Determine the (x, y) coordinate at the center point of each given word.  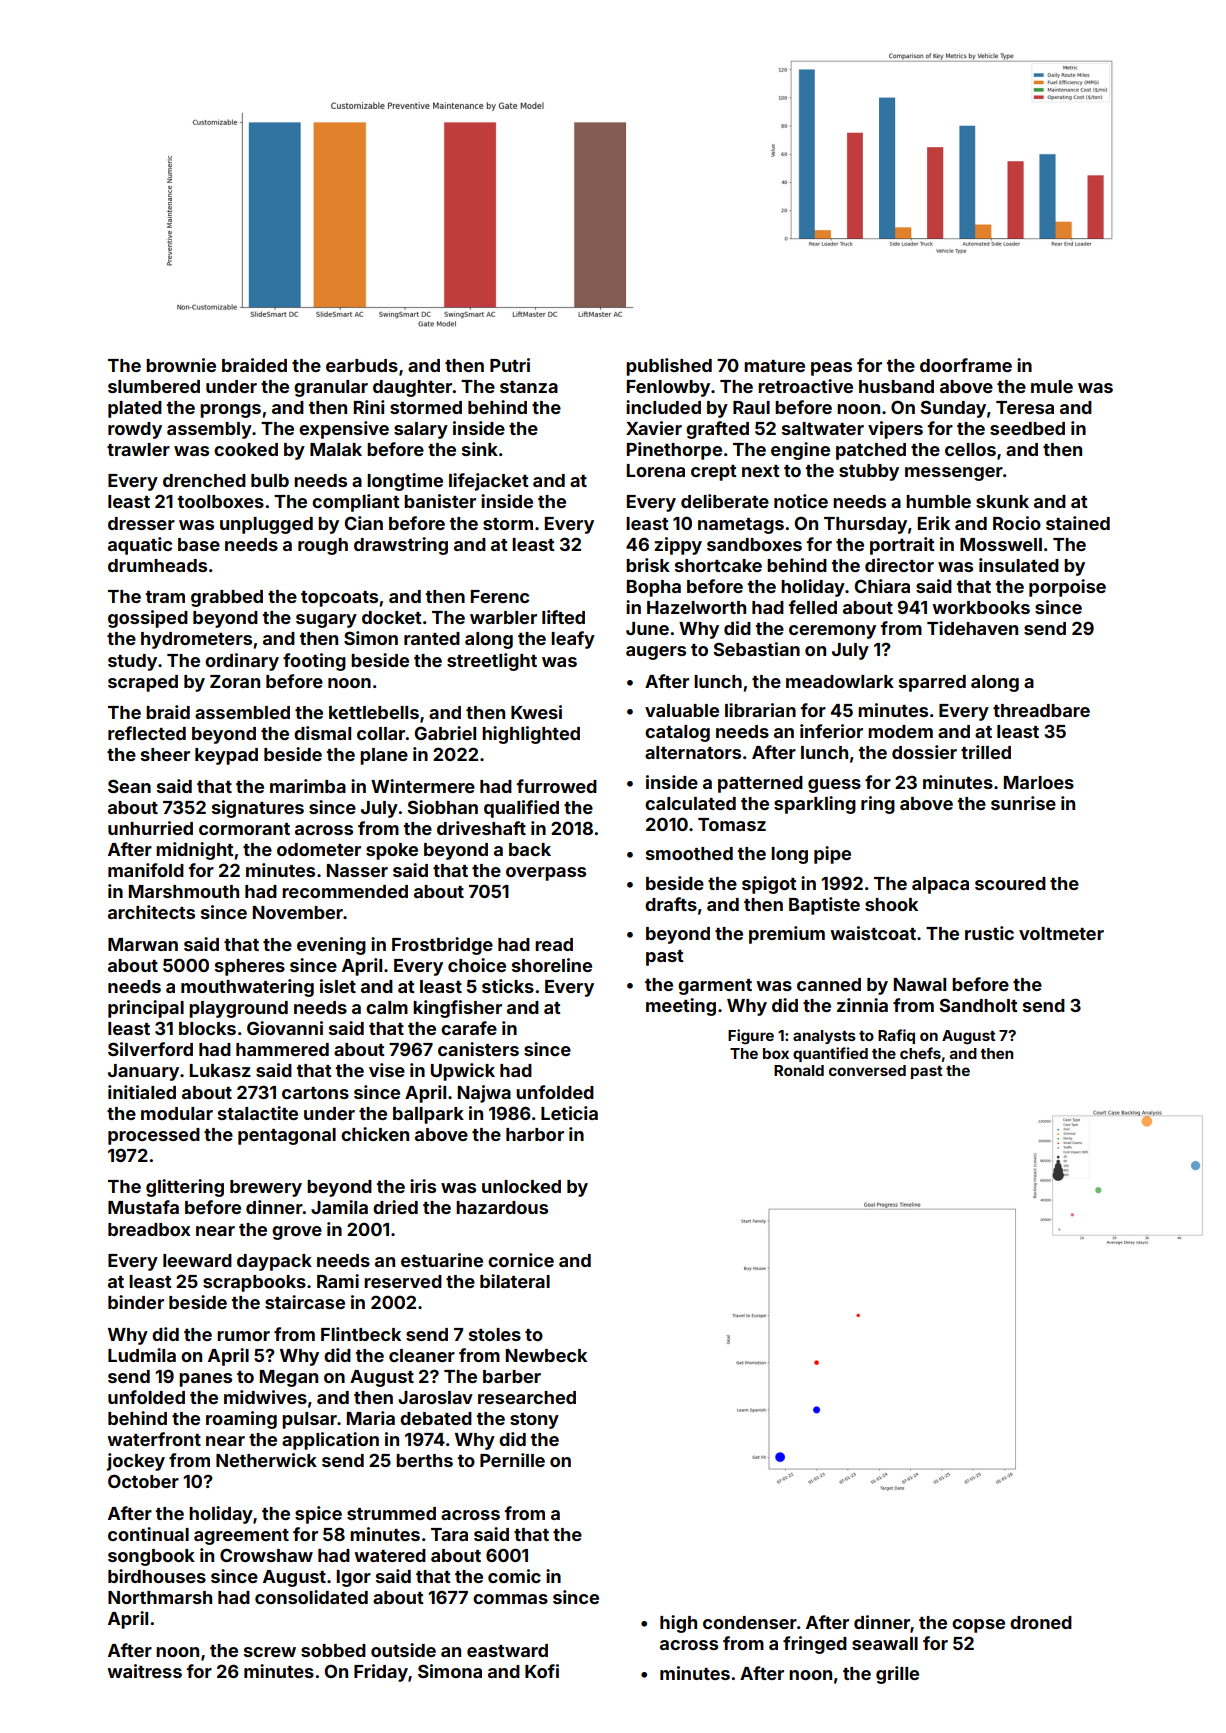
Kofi (542, 1671)
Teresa (1025, 407)
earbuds (362, 365)
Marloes (1039, 782)
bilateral (515, 1281)
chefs (920, 1053)
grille (897, 1675)
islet (338, 986)
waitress (144, 1671)
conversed (867, 1070)
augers (656, 653)
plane (384, 756)
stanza (529, 387)
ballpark (428, 1115)
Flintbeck (361, 1334)
